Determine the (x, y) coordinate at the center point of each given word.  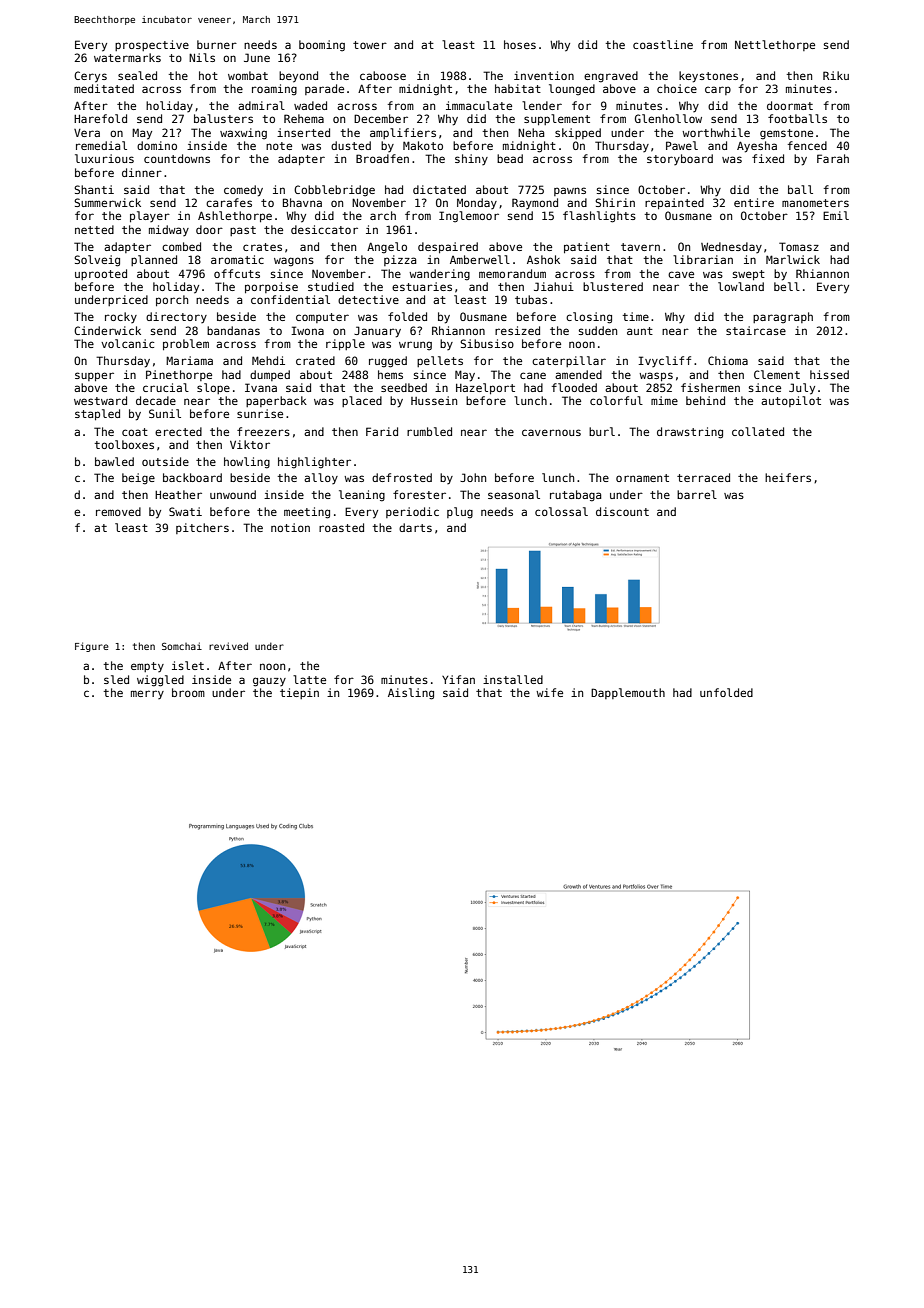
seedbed (404, 387)
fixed (768, 158)
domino (157, 145)
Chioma (728, 360)
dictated (439, 189)
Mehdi (268, 360)
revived (228, 646)
